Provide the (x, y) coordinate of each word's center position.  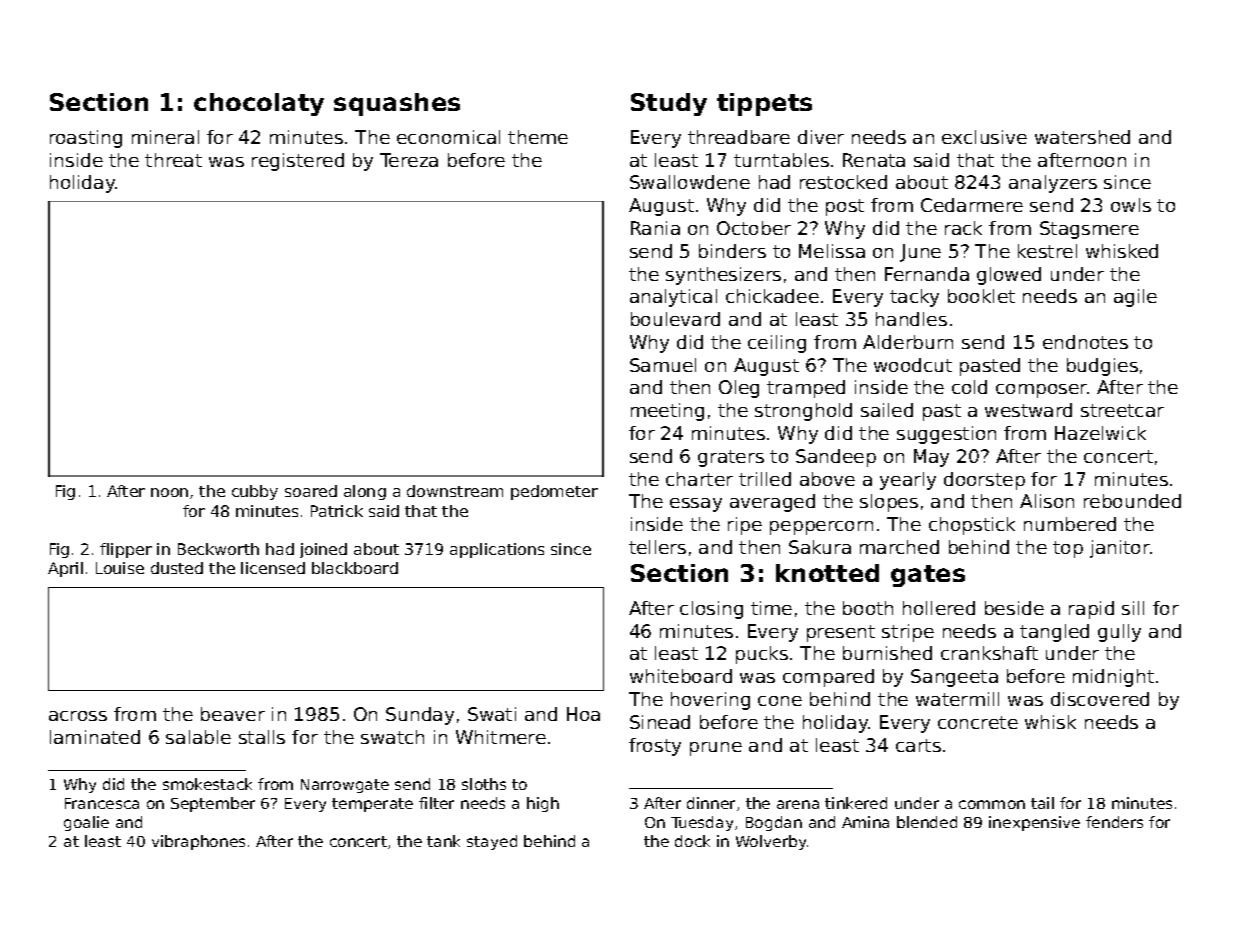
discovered (1100, 699)
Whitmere (501, 737)
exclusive (984, 137)
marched (899, 547)
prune (716, 749)
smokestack (207, 784)
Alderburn (908, 342)
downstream (455, 491)
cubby (255, 492)
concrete (978, 722)
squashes (397, 104)
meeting (667, 412)
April (65, 569)
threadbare (739, 137)
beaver (233, 714)
